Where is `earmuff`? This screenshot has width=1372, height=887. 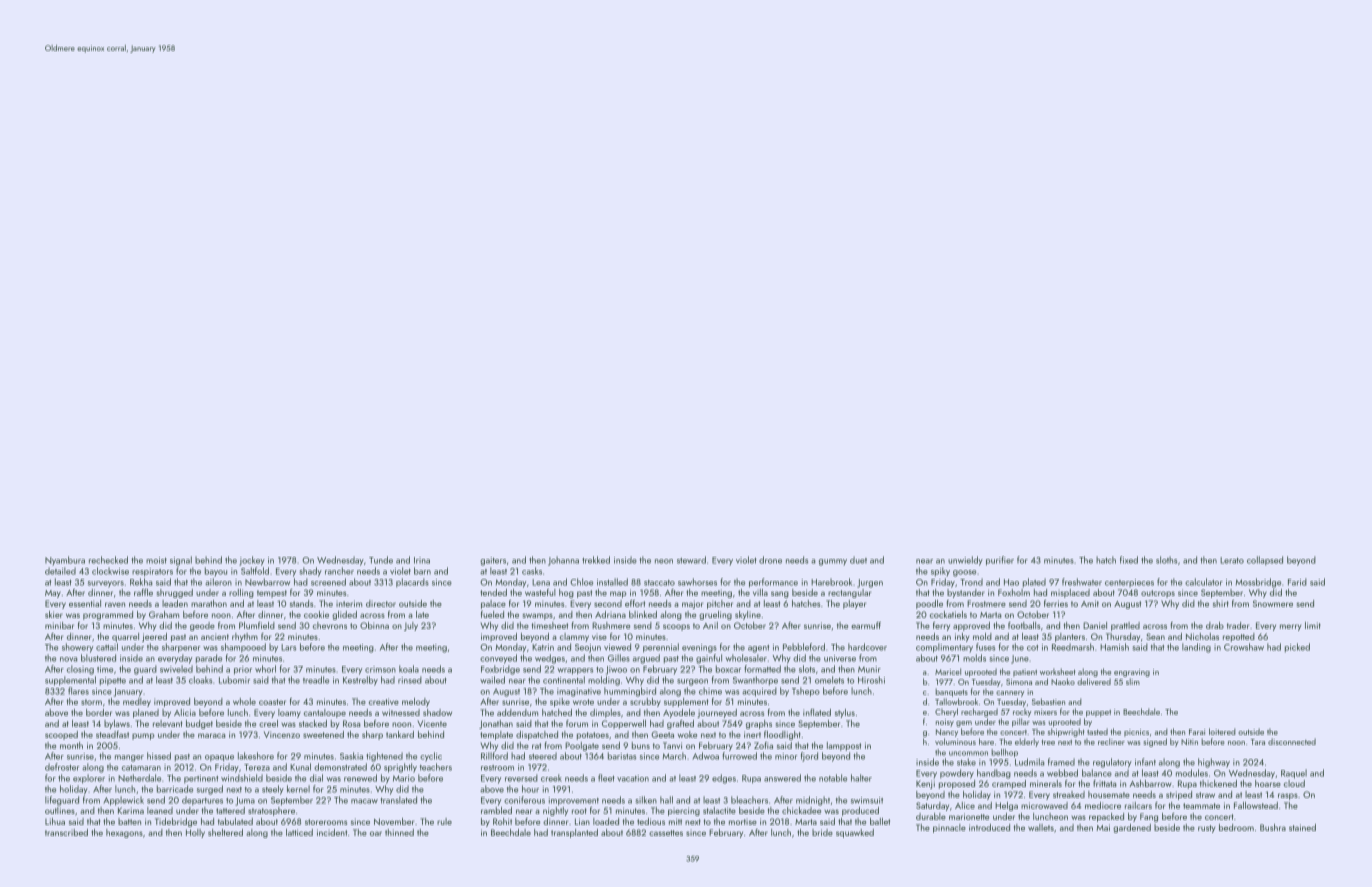
earmuff is located at coordinates (866, 625).
